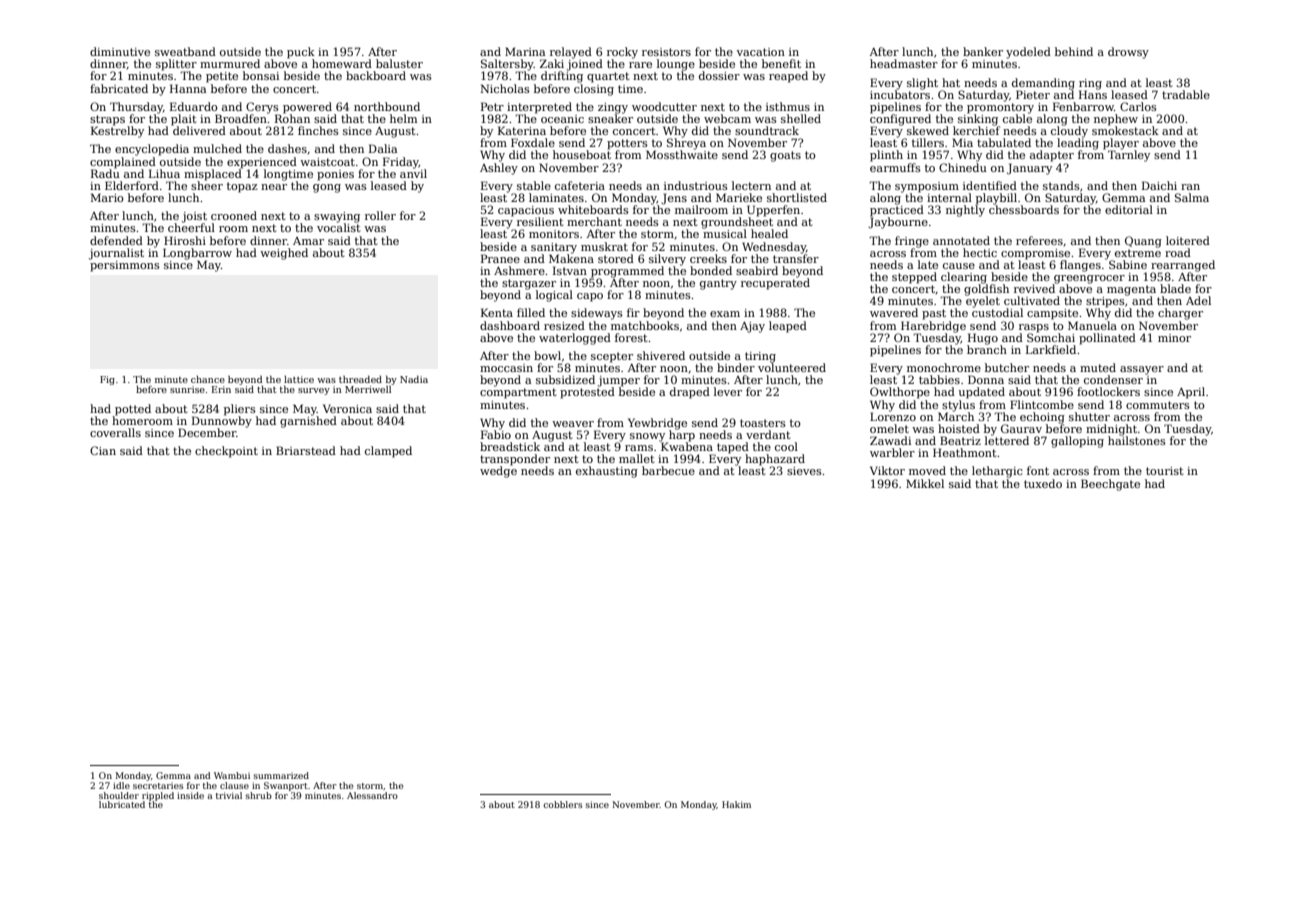  What do you see at coordinates (185, 51) in the screenshot?
I see `sweatband` at bounding box center [185, 51].
